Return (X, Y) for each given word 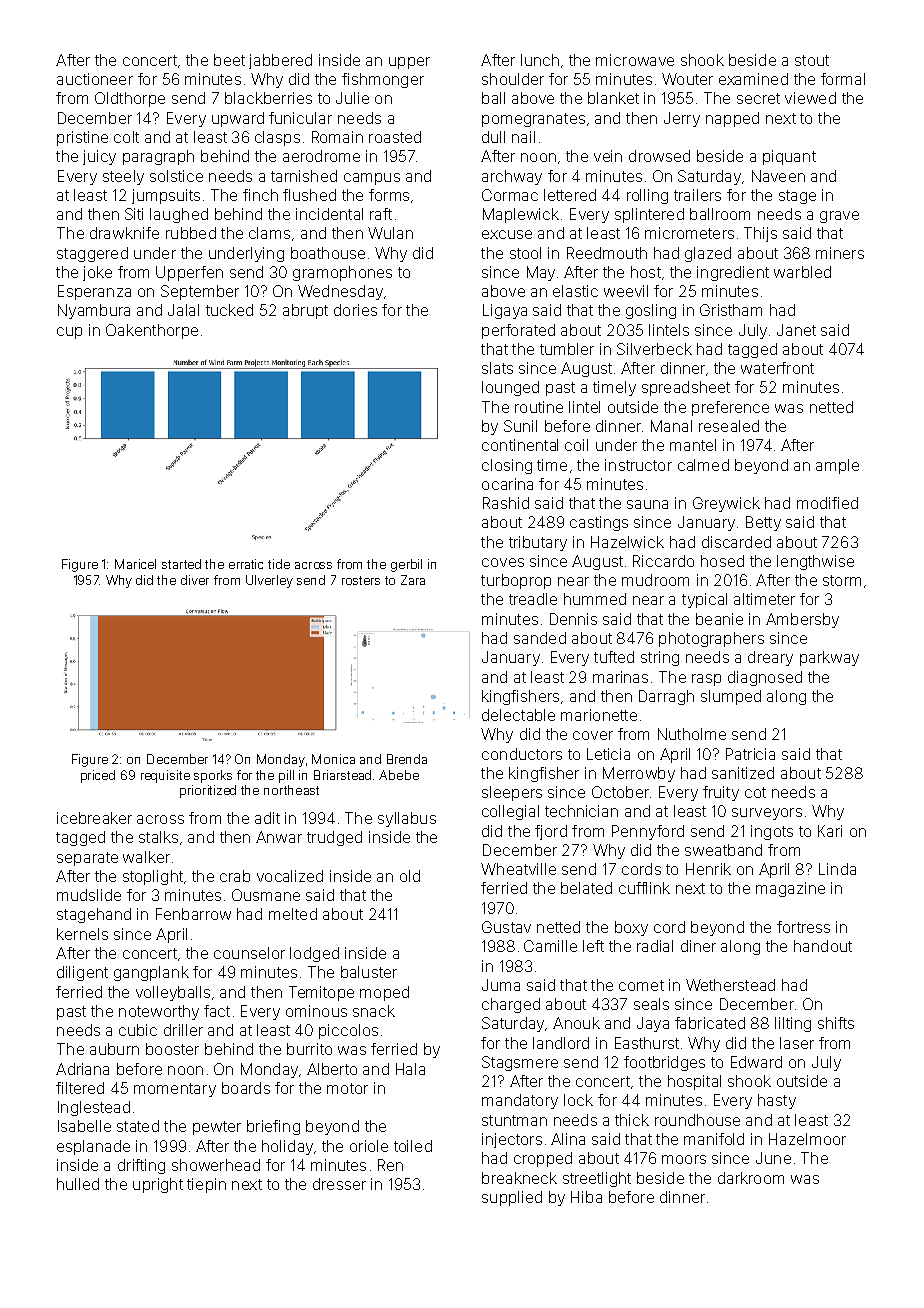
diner (698, 946)
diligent (82, 973)
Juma (501, 985)
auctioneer (95, 79)
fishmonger (383, 80)
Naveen (778, 176)
